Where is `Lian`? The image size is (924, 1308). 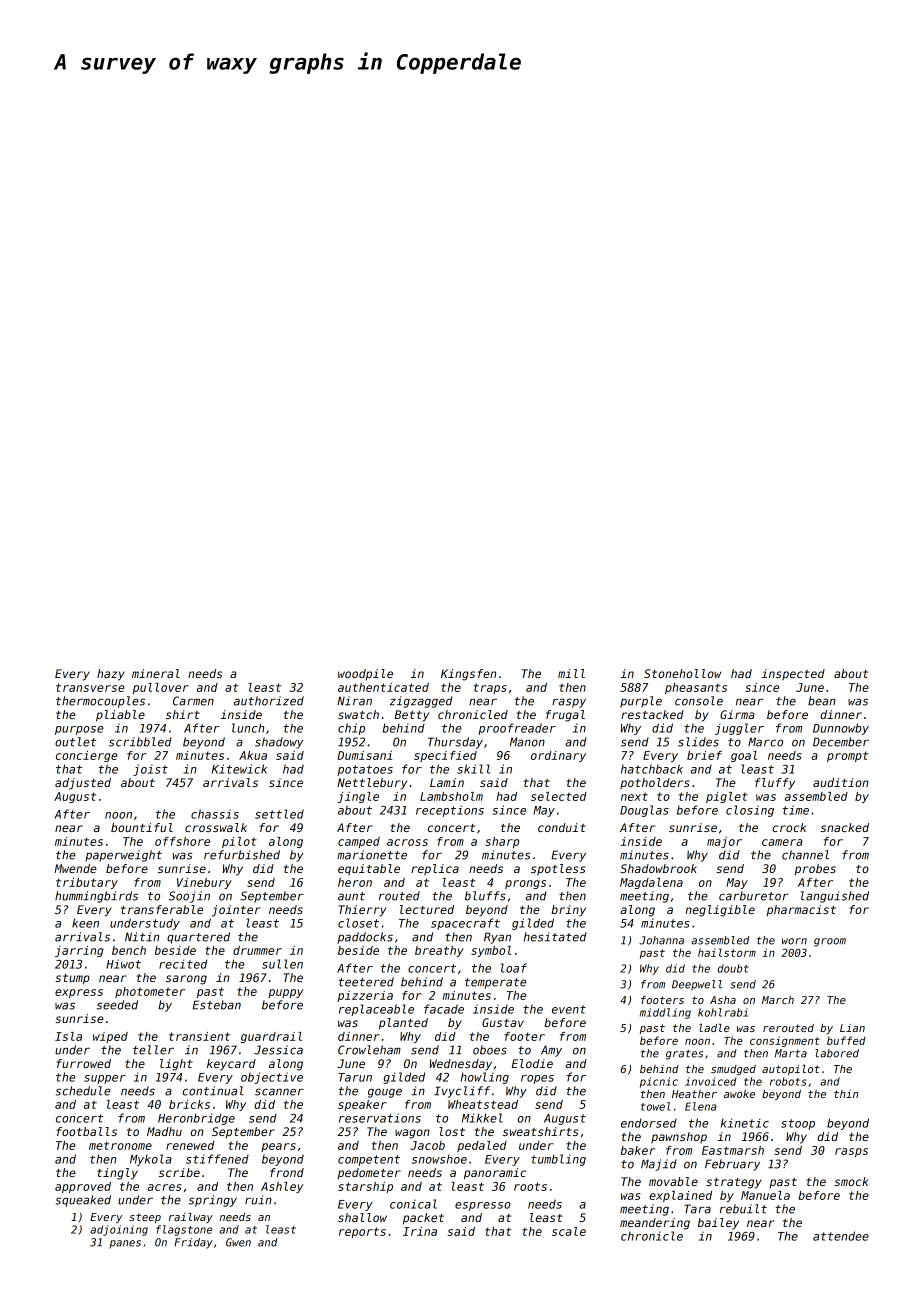 Lian is located at coordinates (852, 1028).
